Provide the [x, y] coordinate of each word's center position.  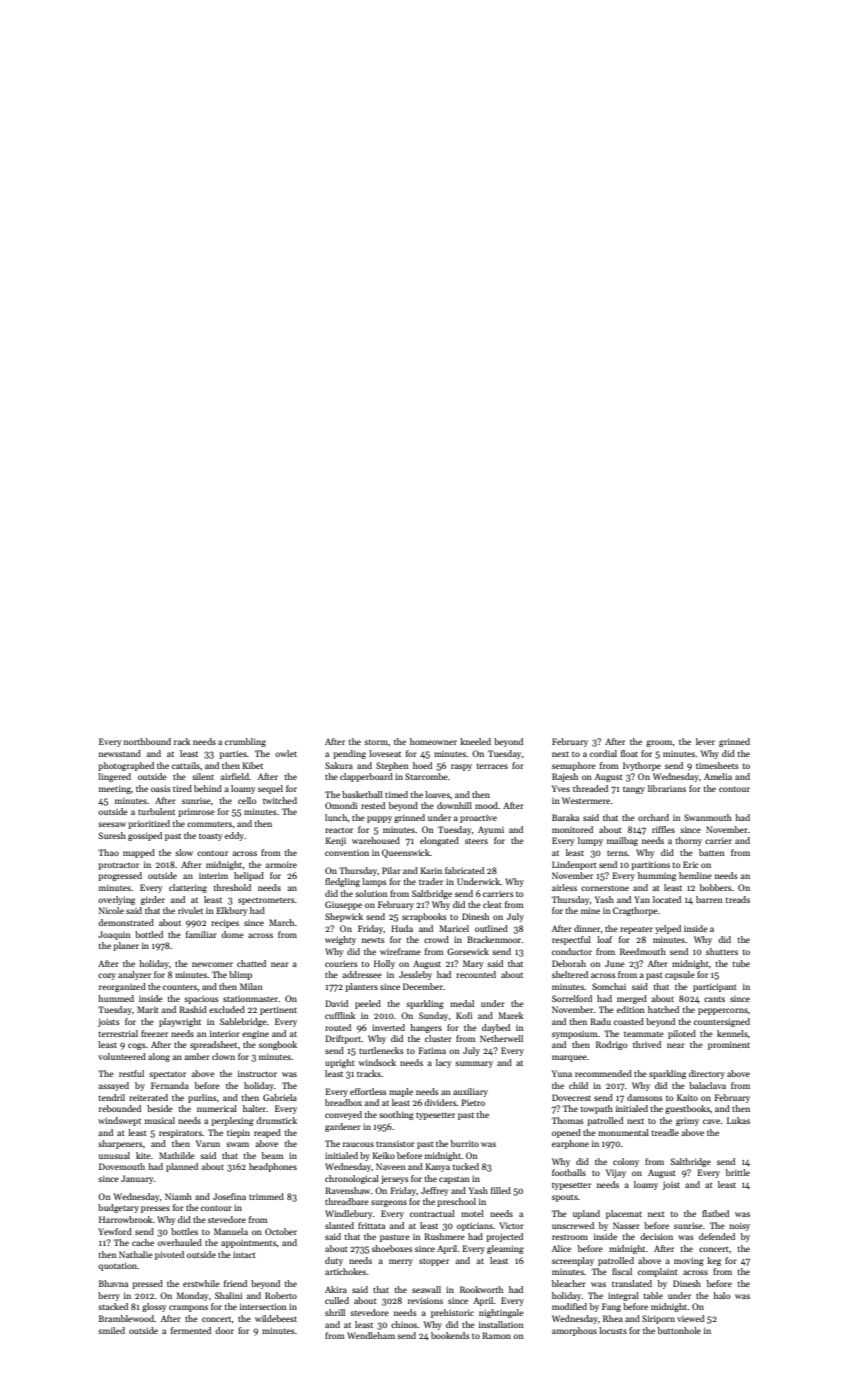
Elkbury [231, 911]
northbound [147, 741]
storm [376, 742]
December [423, 986]
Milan [251, 986]
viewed [691, 1318]
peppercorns [723, 1011]
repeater [636, 930]
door [224, 1330]
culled [337, 1300]
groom [659, 743]
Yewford [115, 1231]
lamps [374, 882]
